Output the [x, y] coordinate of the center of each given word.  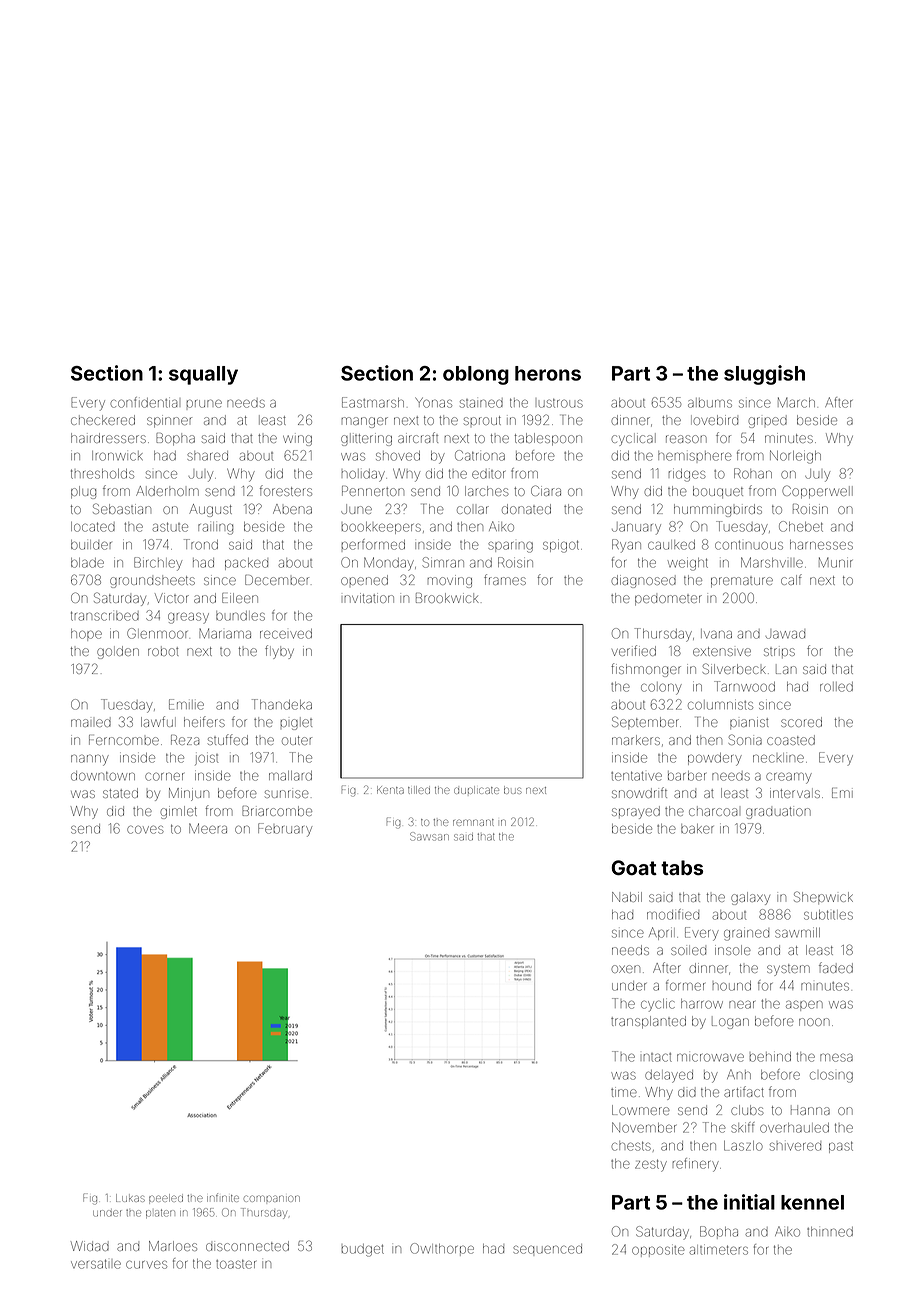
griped [768, 422]
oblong [476, 375]
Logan [730, 1023]
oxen [626, 969]
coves [145, 830]
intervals [795, 793]
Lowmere [641, 1110]
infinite [223, 1197]
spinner [169, 421]
